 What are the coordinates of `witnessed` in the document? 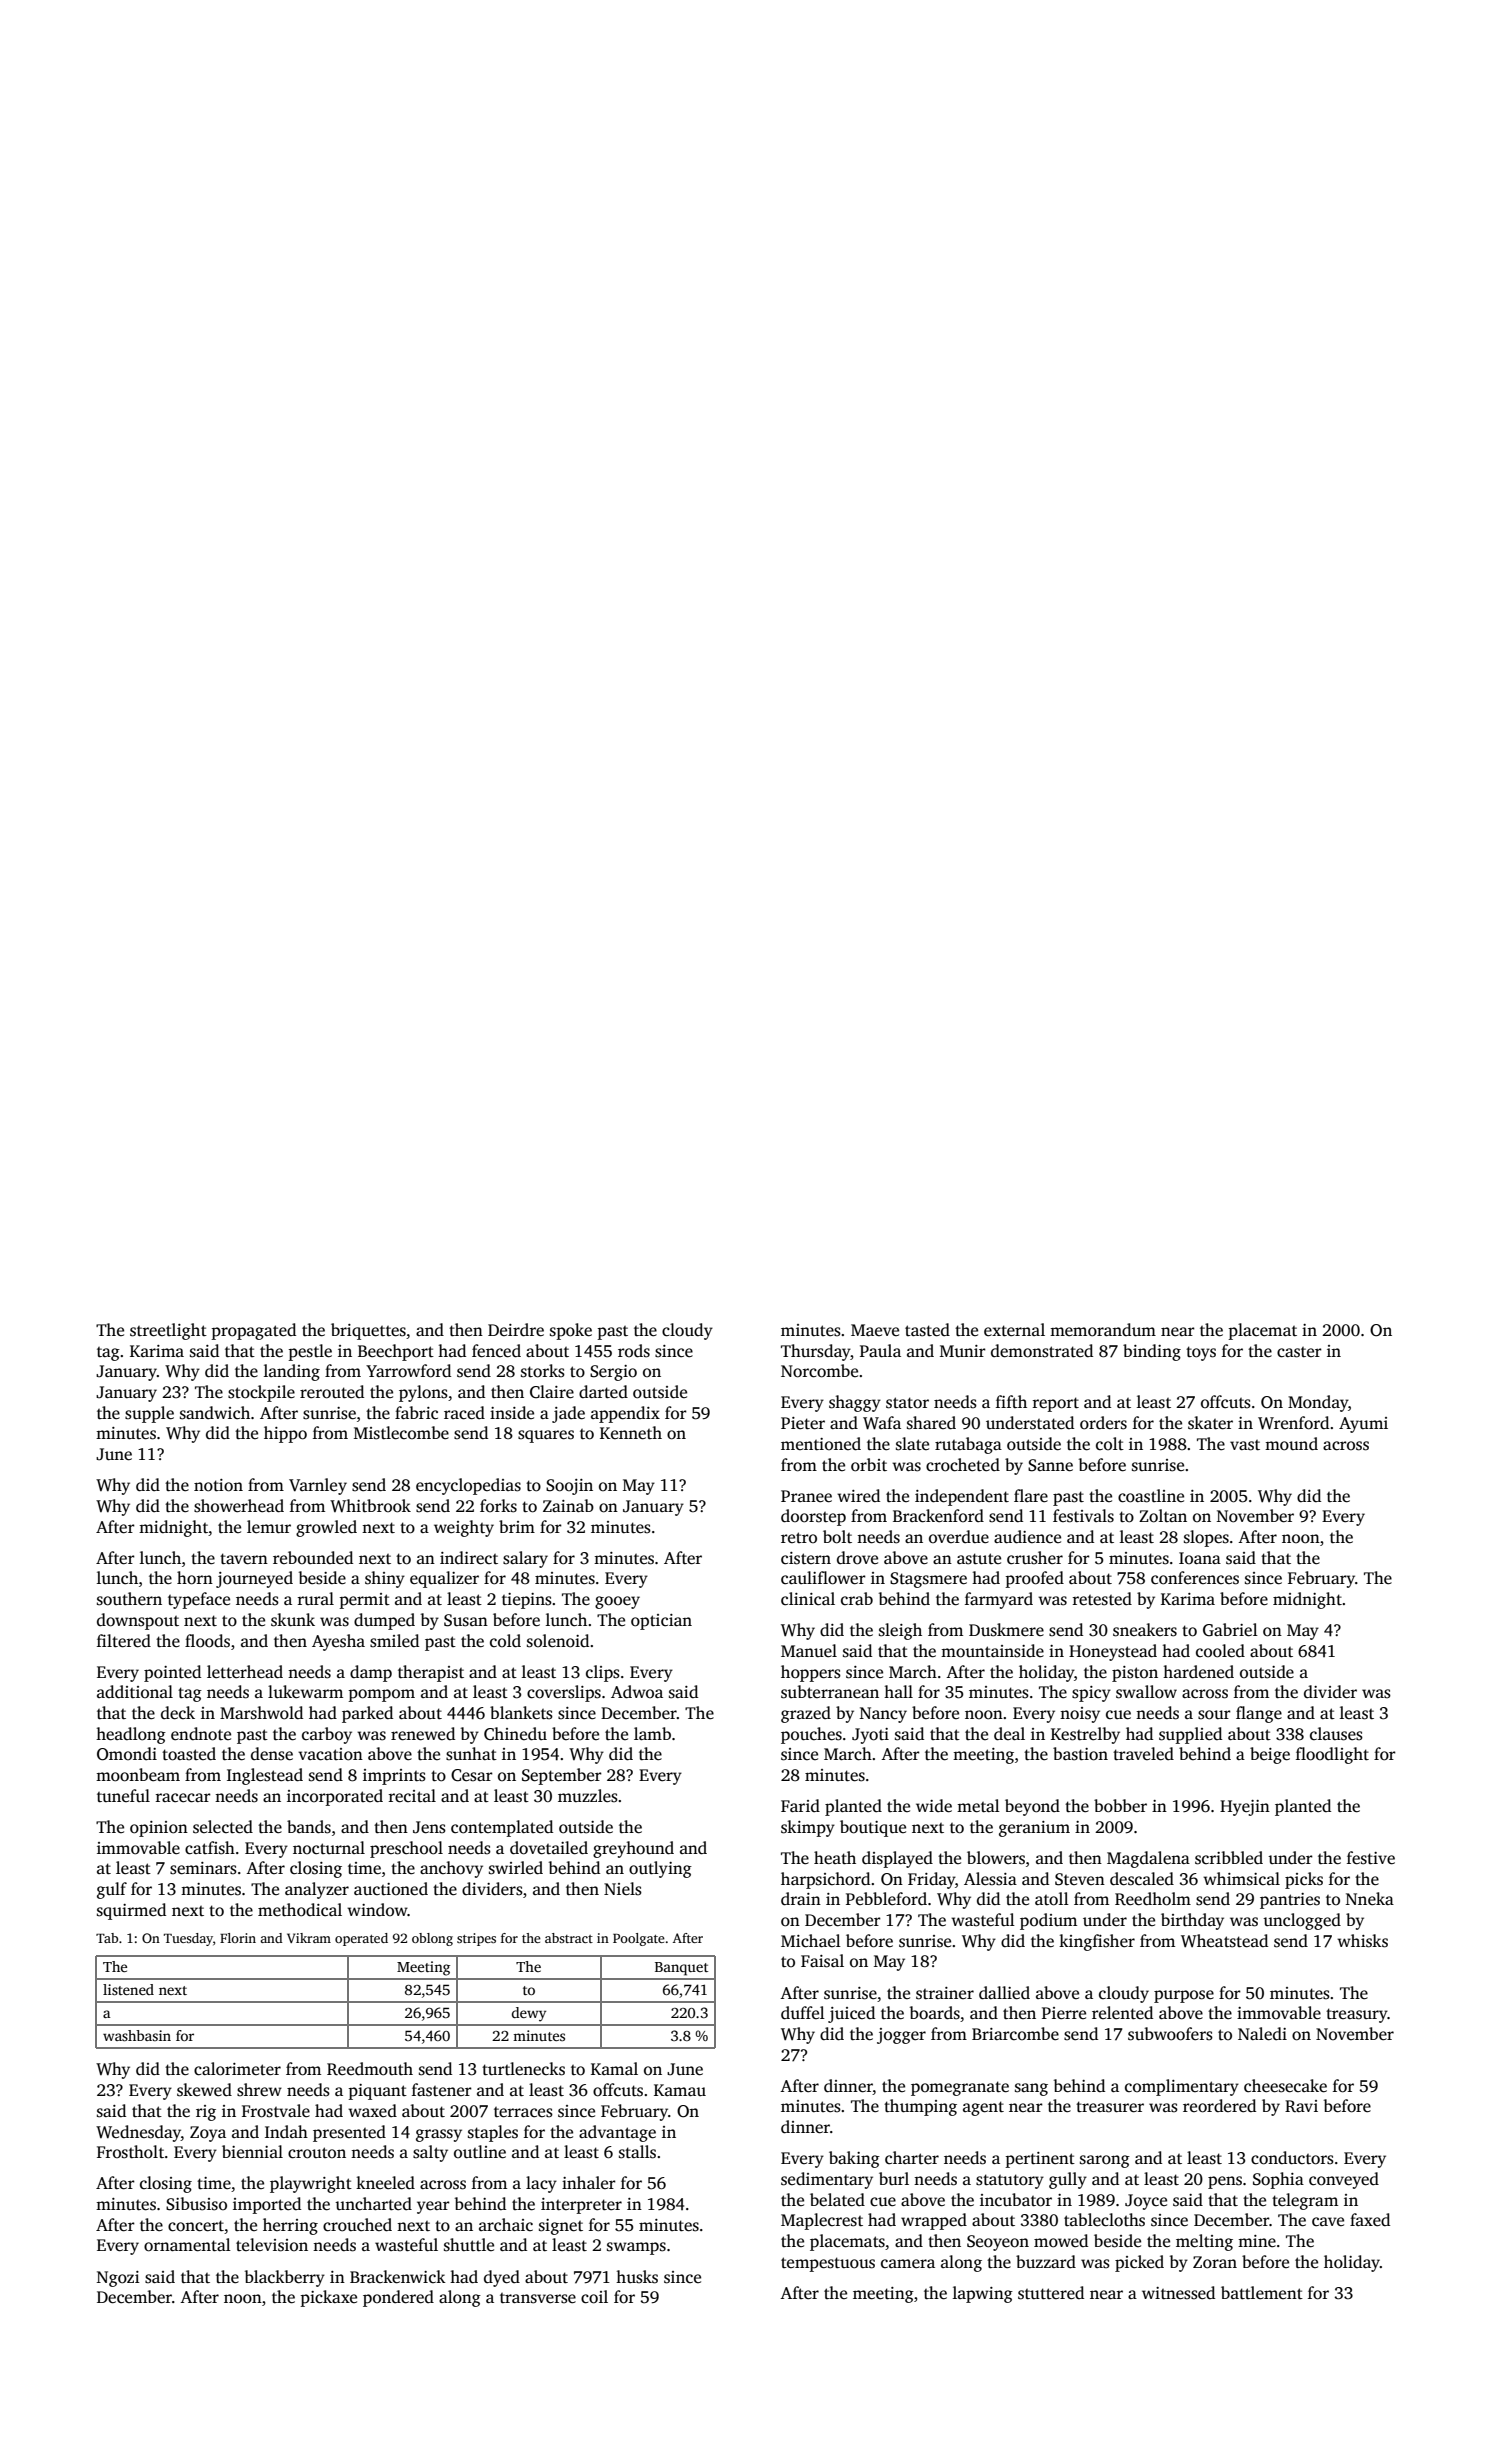 It's located at (1178, 2293).
